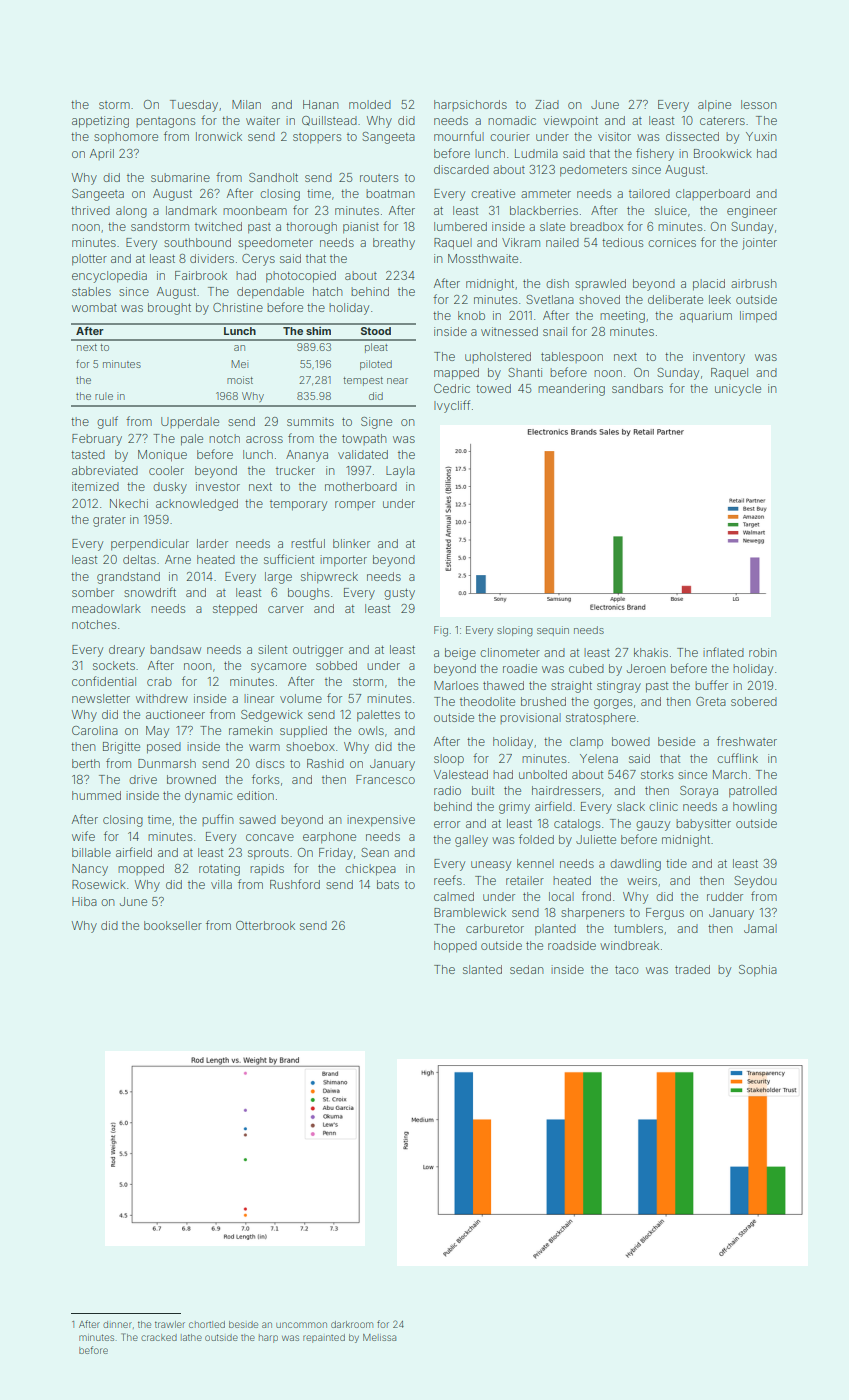 The width and height of the screenshot is (849, 1400). Describe the element at coordinates (159, 1337) in the screenshot. I see `cracked` at that location.
